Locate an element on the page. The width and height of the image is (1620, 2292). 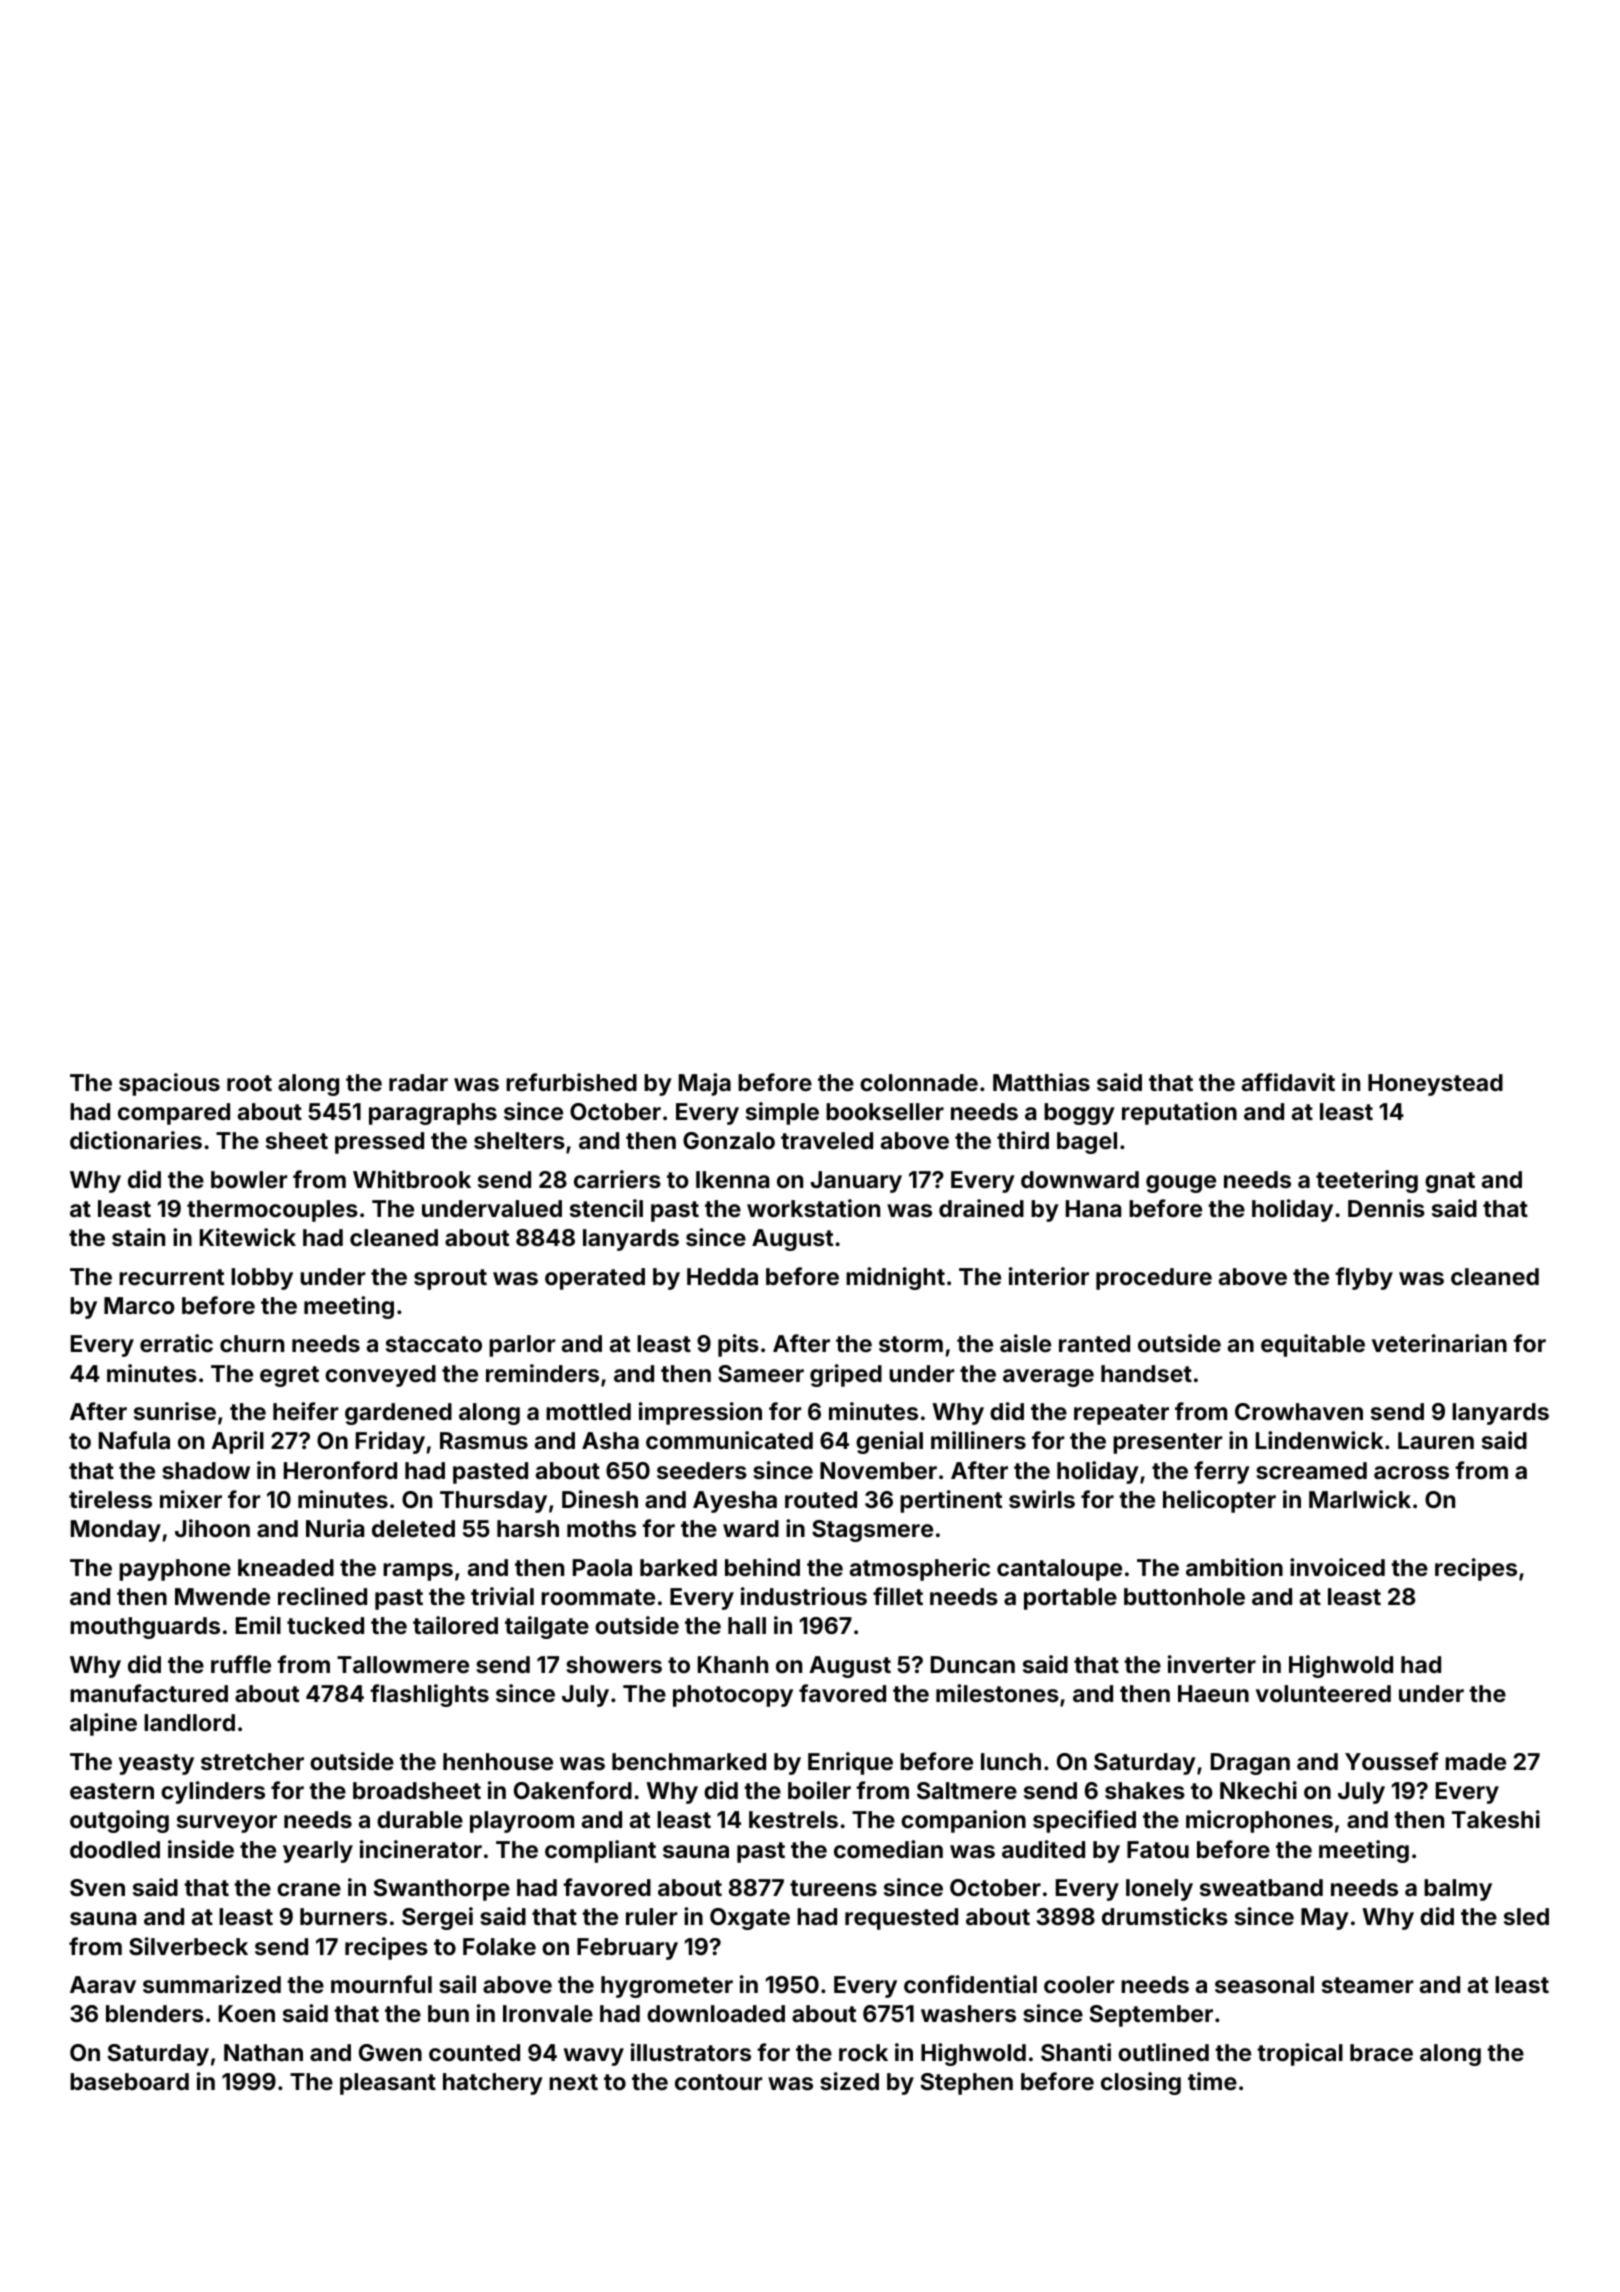
Honeystead is located at coordinates (1435, 1085).
